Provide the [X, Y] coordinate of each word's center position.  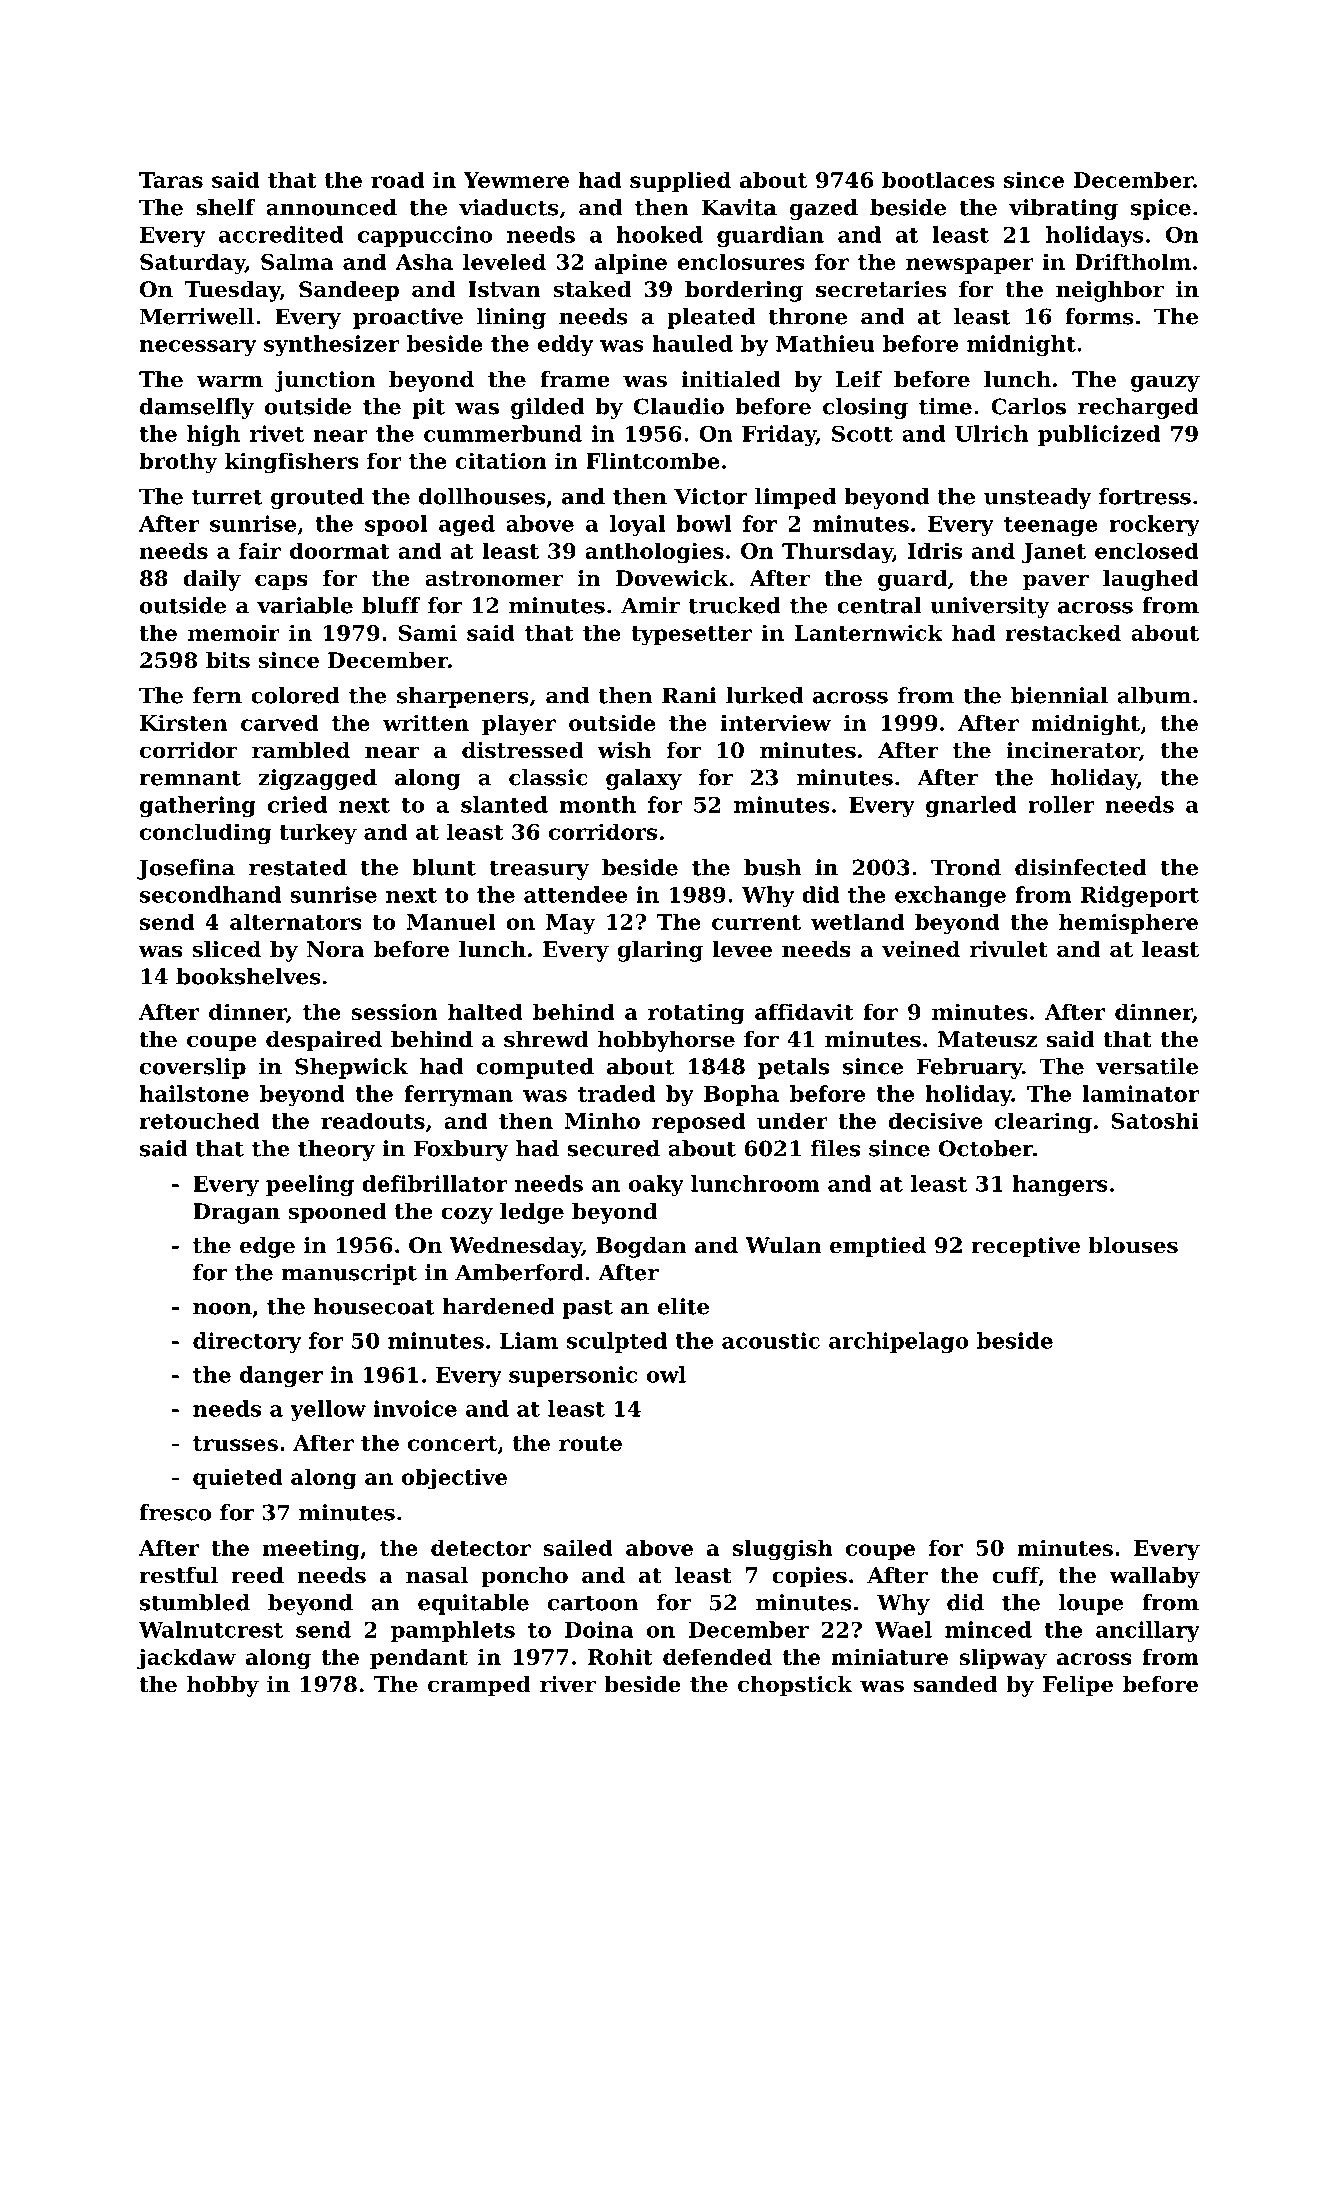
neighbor [1110, 291]
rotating [696, 1014]
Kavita [739, 207]
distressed [522, 750]
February [969, 1068]
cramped [479, 1686]
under [792, 1120]
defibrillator [434, 1183]
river [568, 1684]
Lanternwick [869, 632]
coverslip [193, 1068]
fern [217, 695]
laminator [1141, 1093]
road [398, 179]
